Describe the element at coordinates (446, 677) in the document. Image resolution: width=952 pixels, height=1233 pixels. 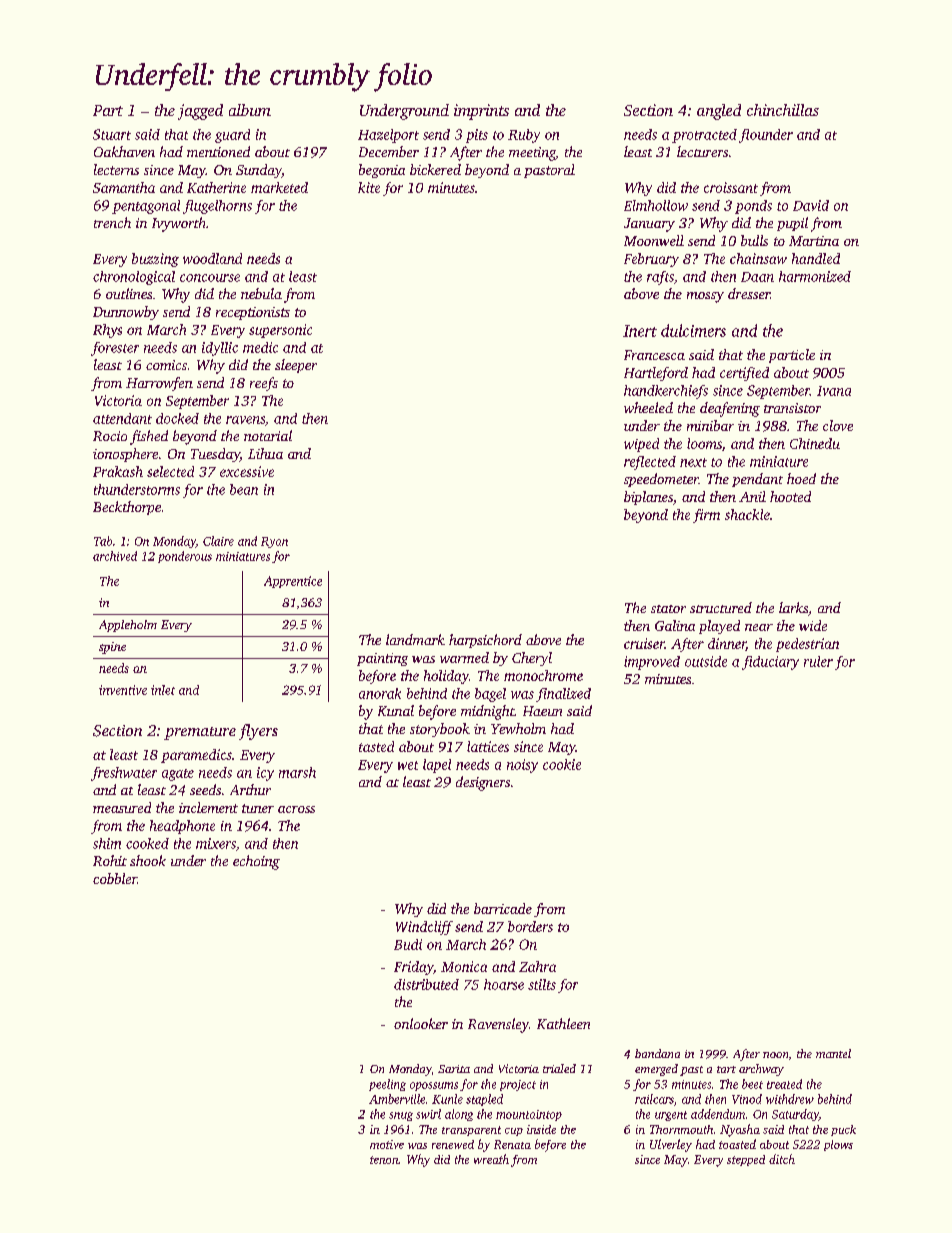
I see `holiday` at that location.
